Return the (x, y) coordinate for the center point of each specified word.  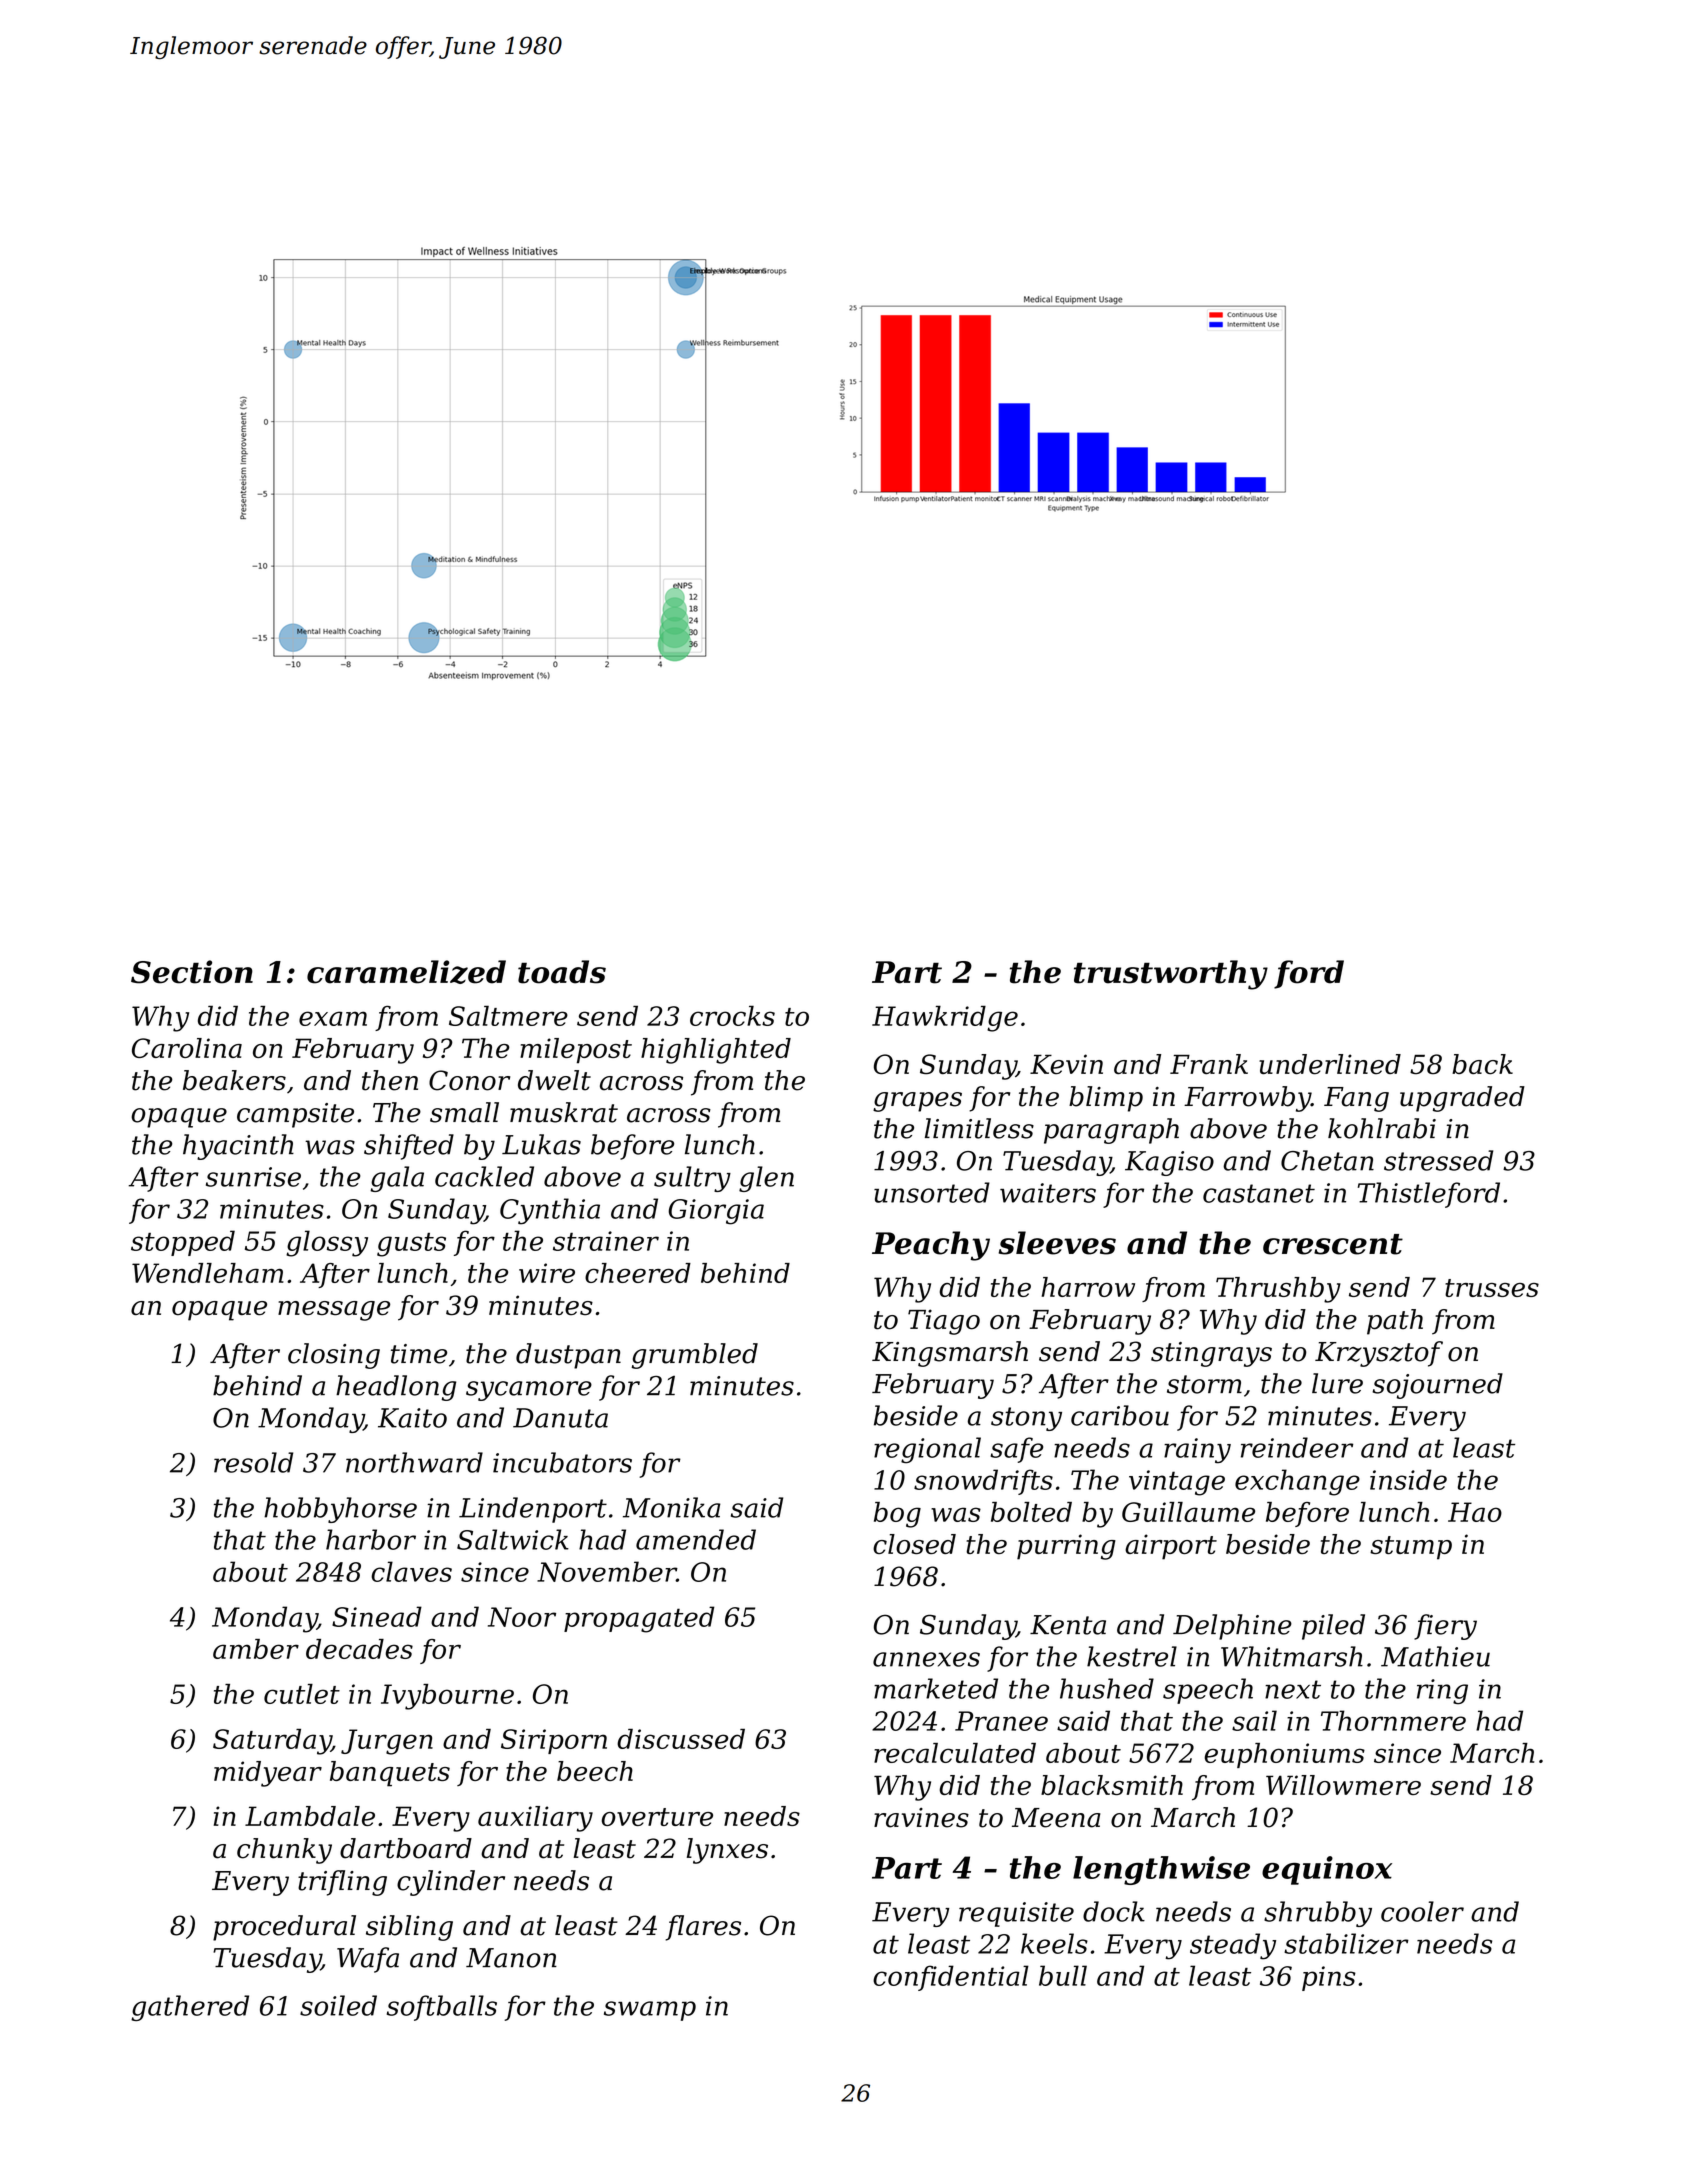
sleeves (1057, 1243)
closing (334, 1356)
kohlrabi (1382, 1128)
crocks (732, 1016)
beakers (234, 1080)
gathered (190, 2008)
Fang (1356, 1099)
